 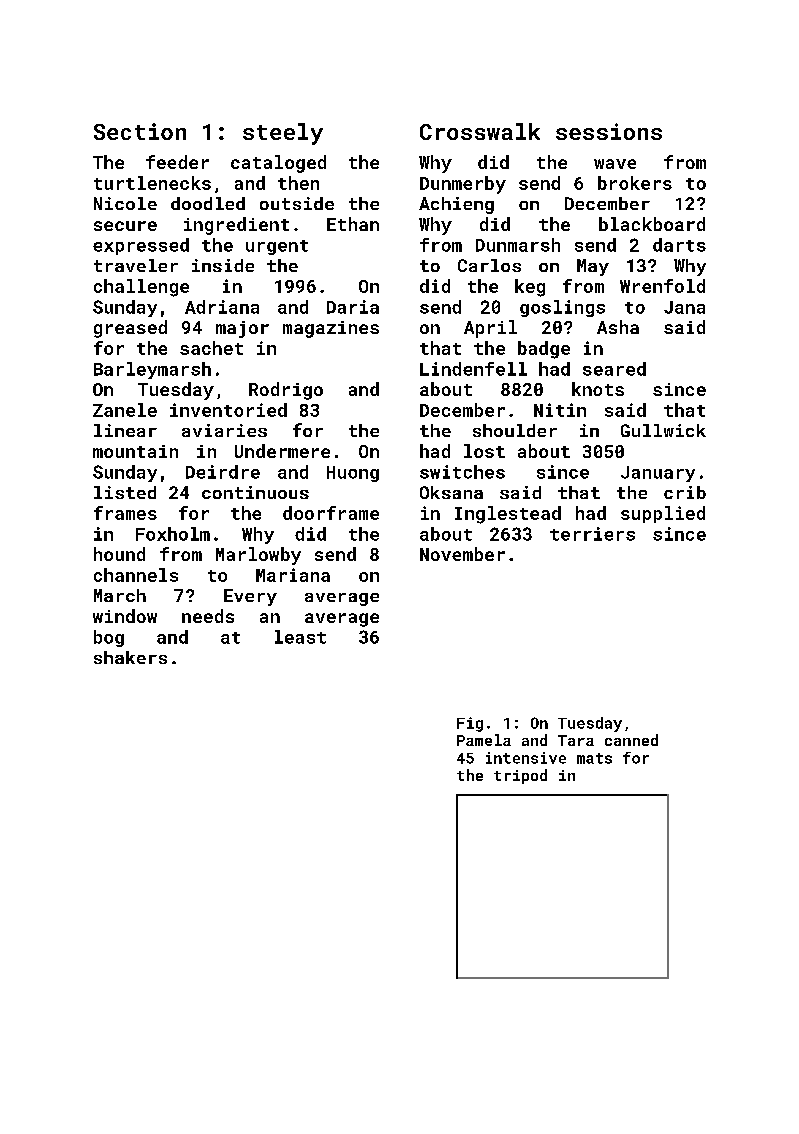 I want to click on Gullwick, so click(x=663, y=430).
